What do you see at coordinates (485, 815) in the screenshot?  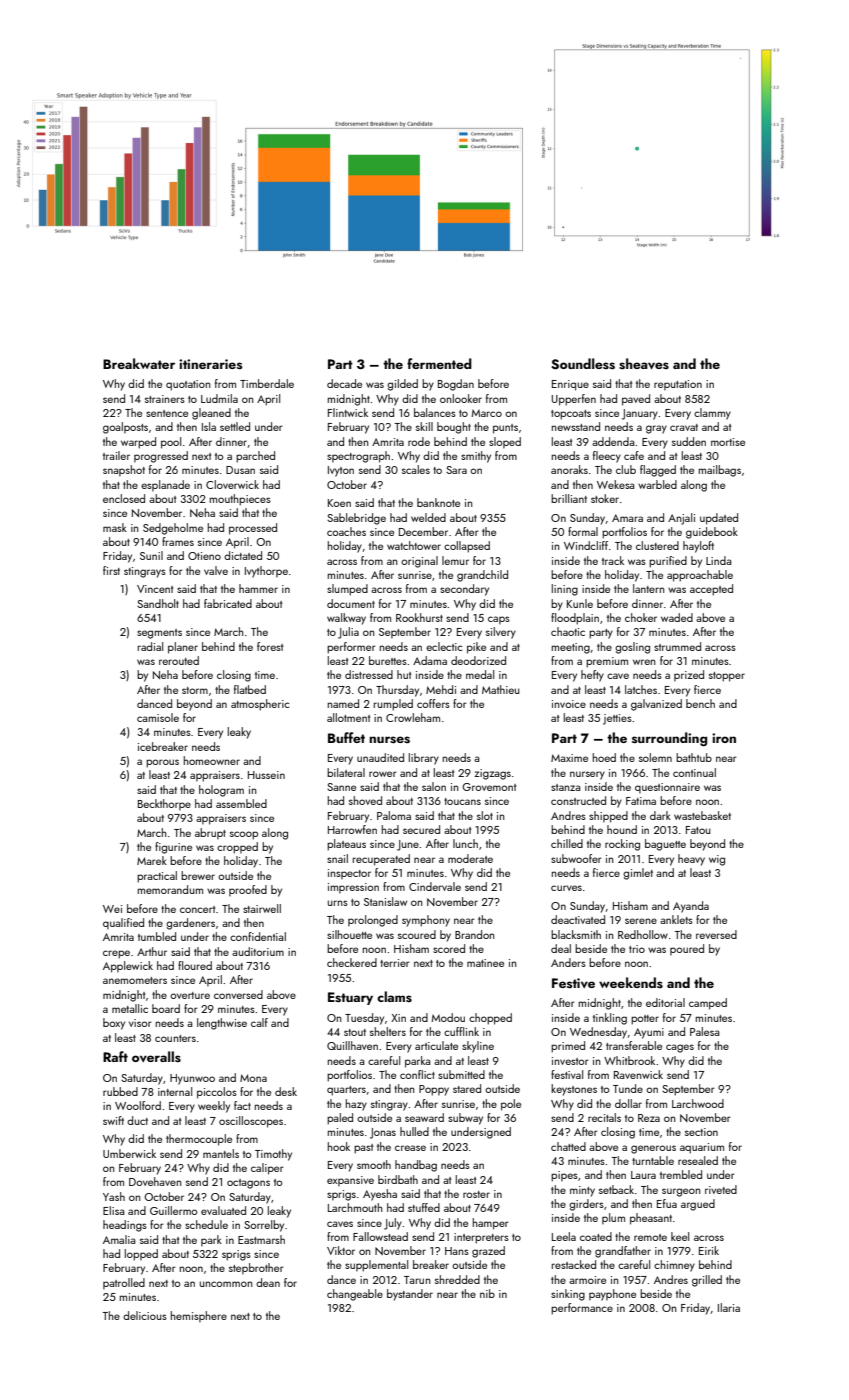 I see `slot` at bounding box center [485, 815].
